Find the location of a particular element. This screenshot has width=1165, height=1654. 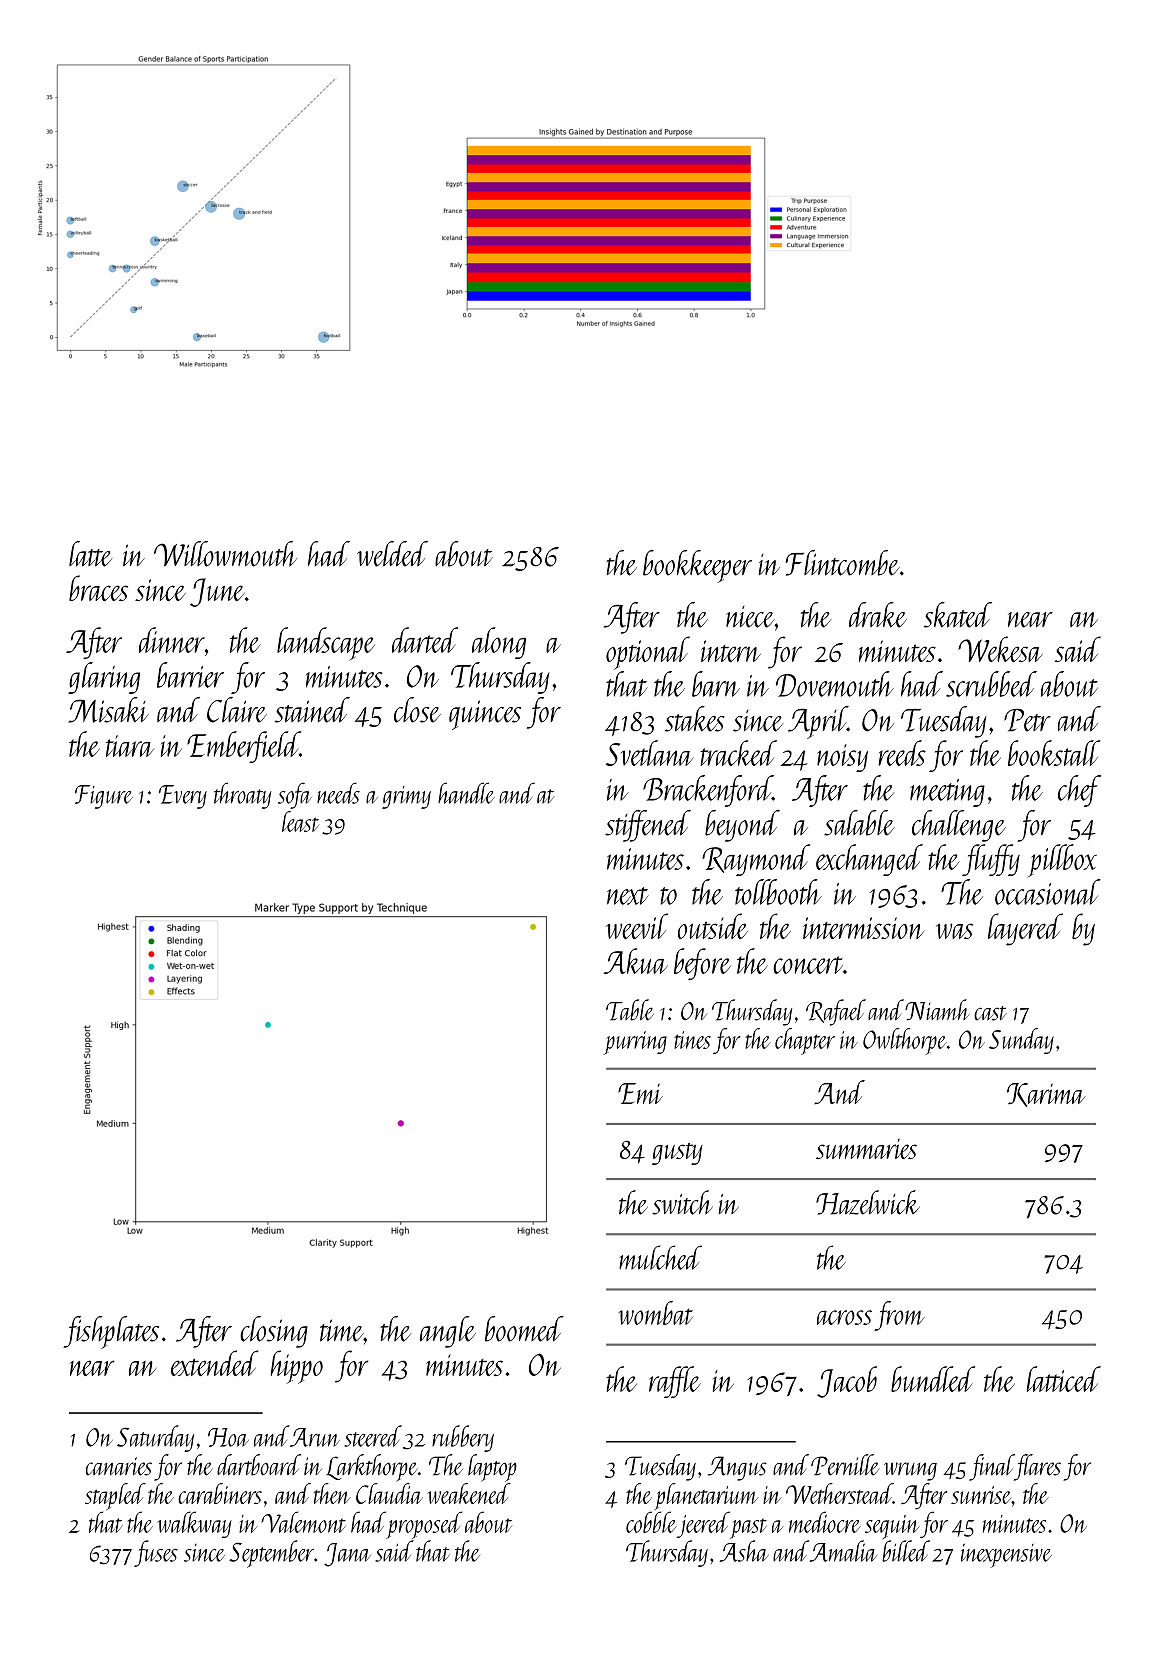

fuses is located at coordinates (156, 1553).
